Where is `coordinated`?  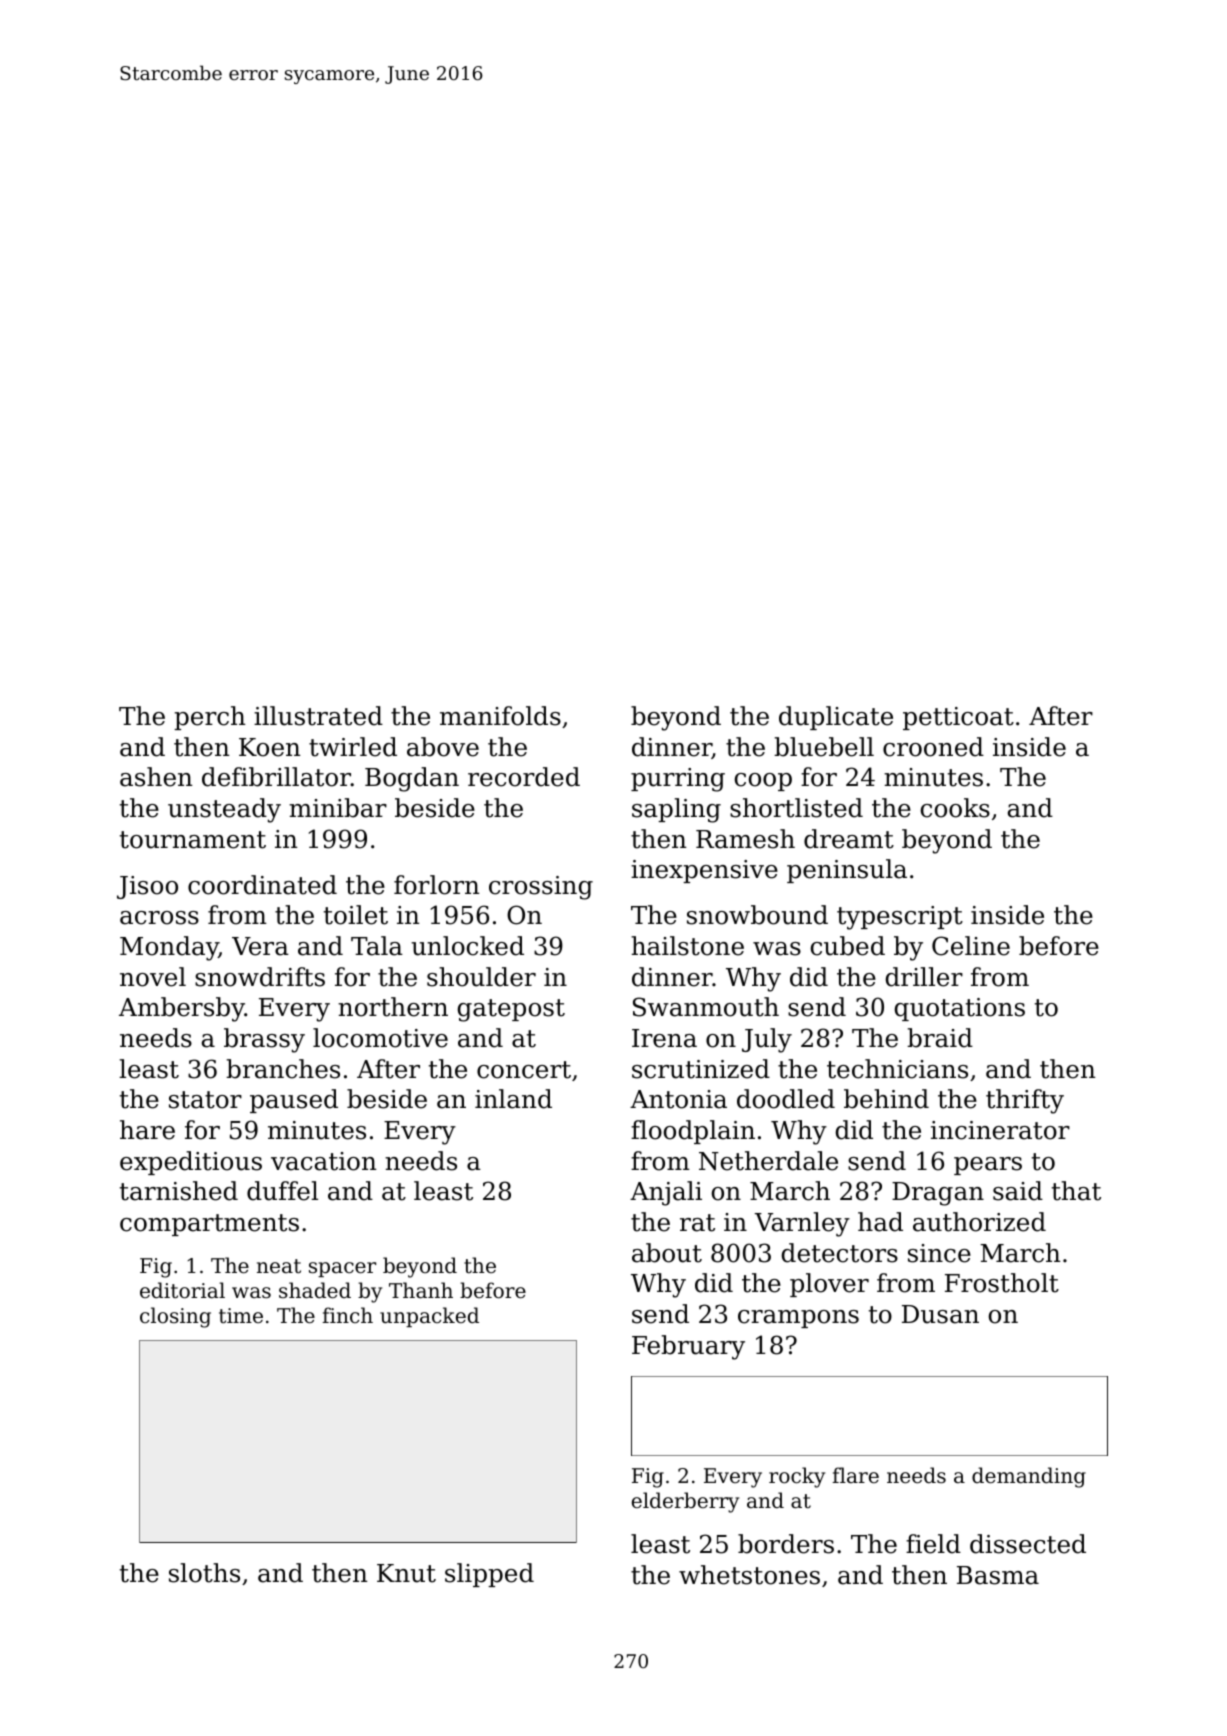 coordinated is located at coordinates (262, 885).
